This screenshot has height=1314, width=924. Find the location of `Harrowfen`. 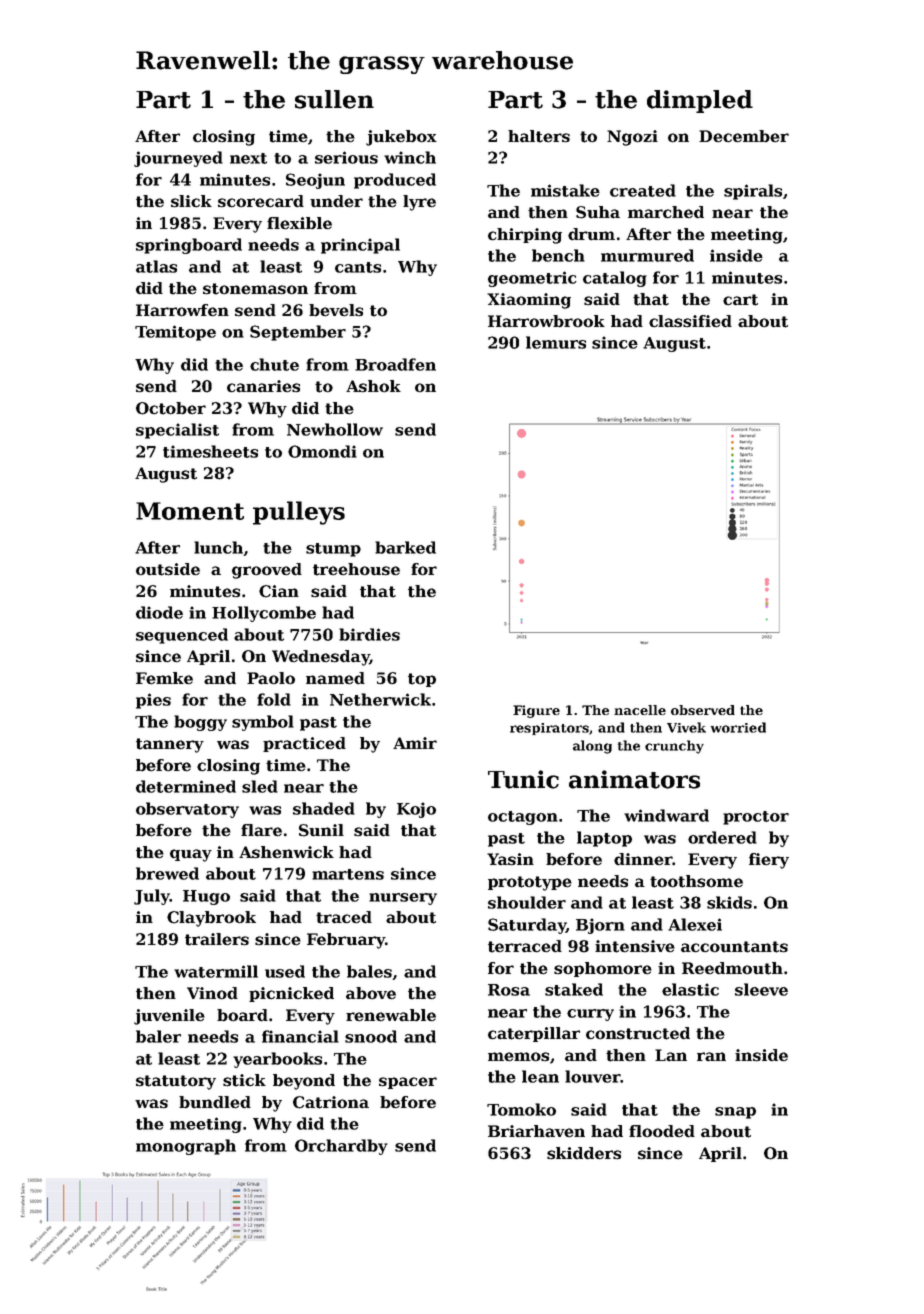

Harrowfen is located at coordinates (182, 310).
